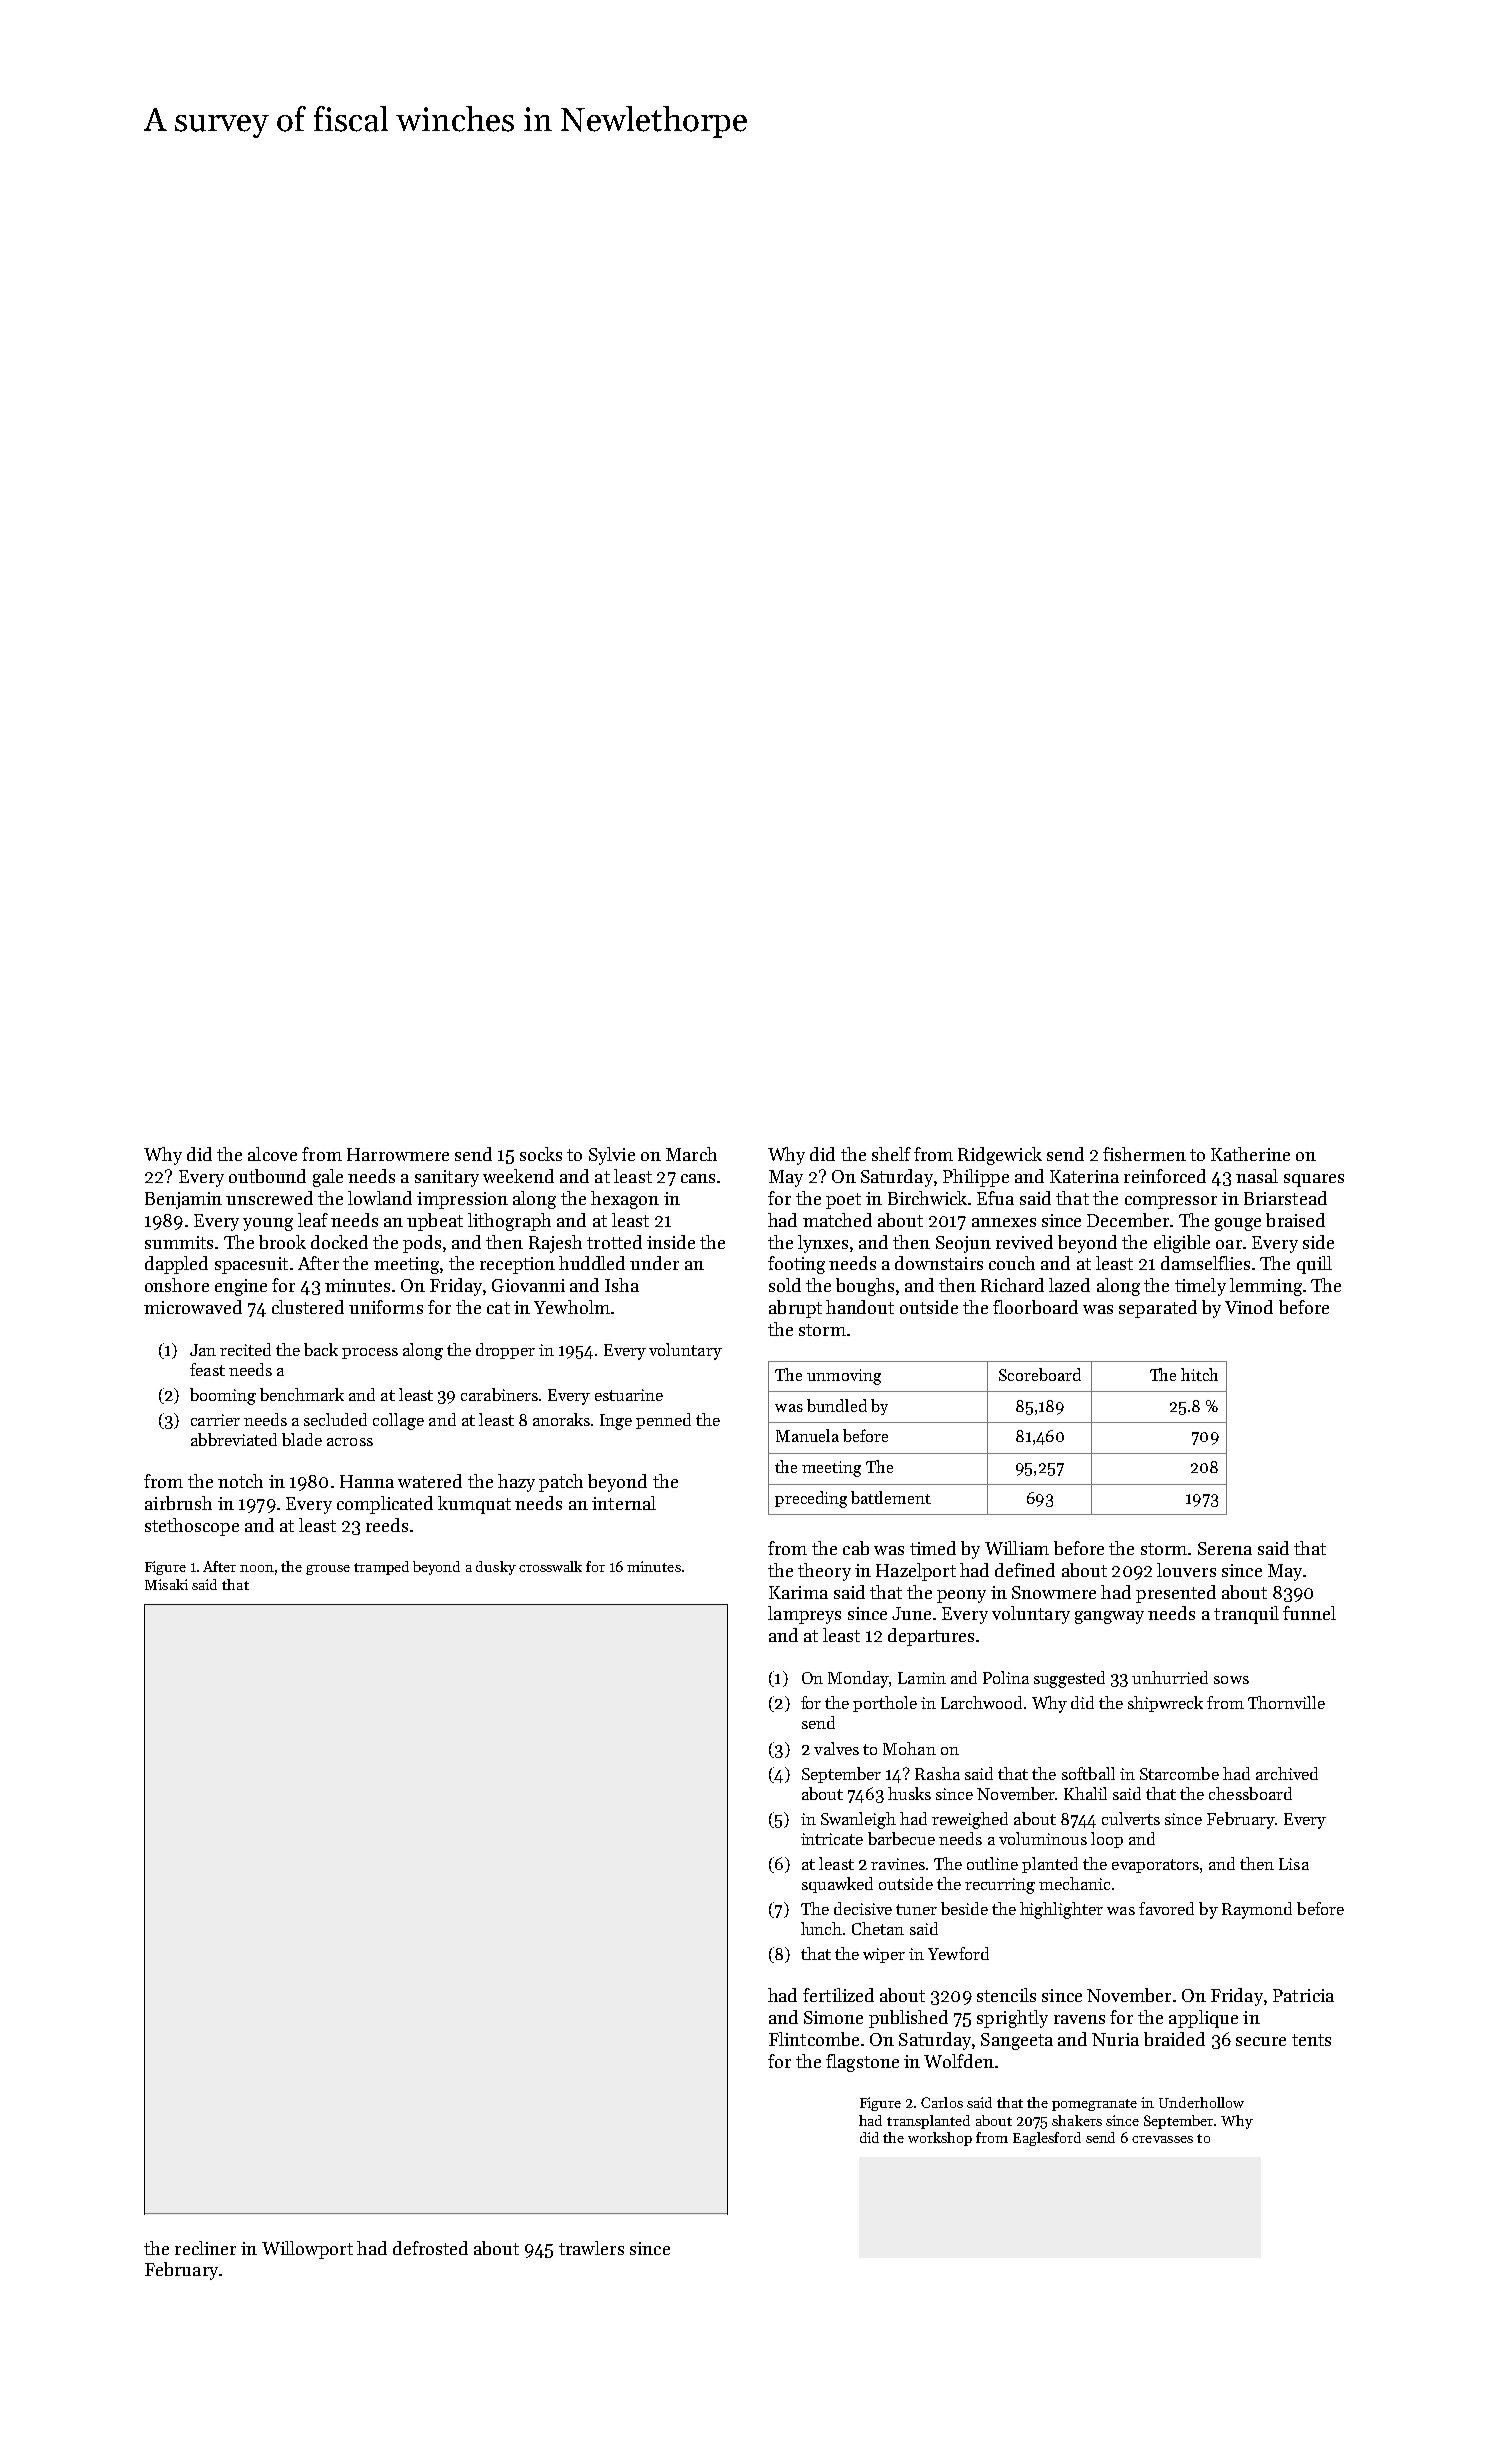 Image resolution: width=1496 pixels, height=2464 pixels. What do you see at coordinates (1250, 1154) in the page?
I see `Katherine` at bounding box center [1250, 1154].
